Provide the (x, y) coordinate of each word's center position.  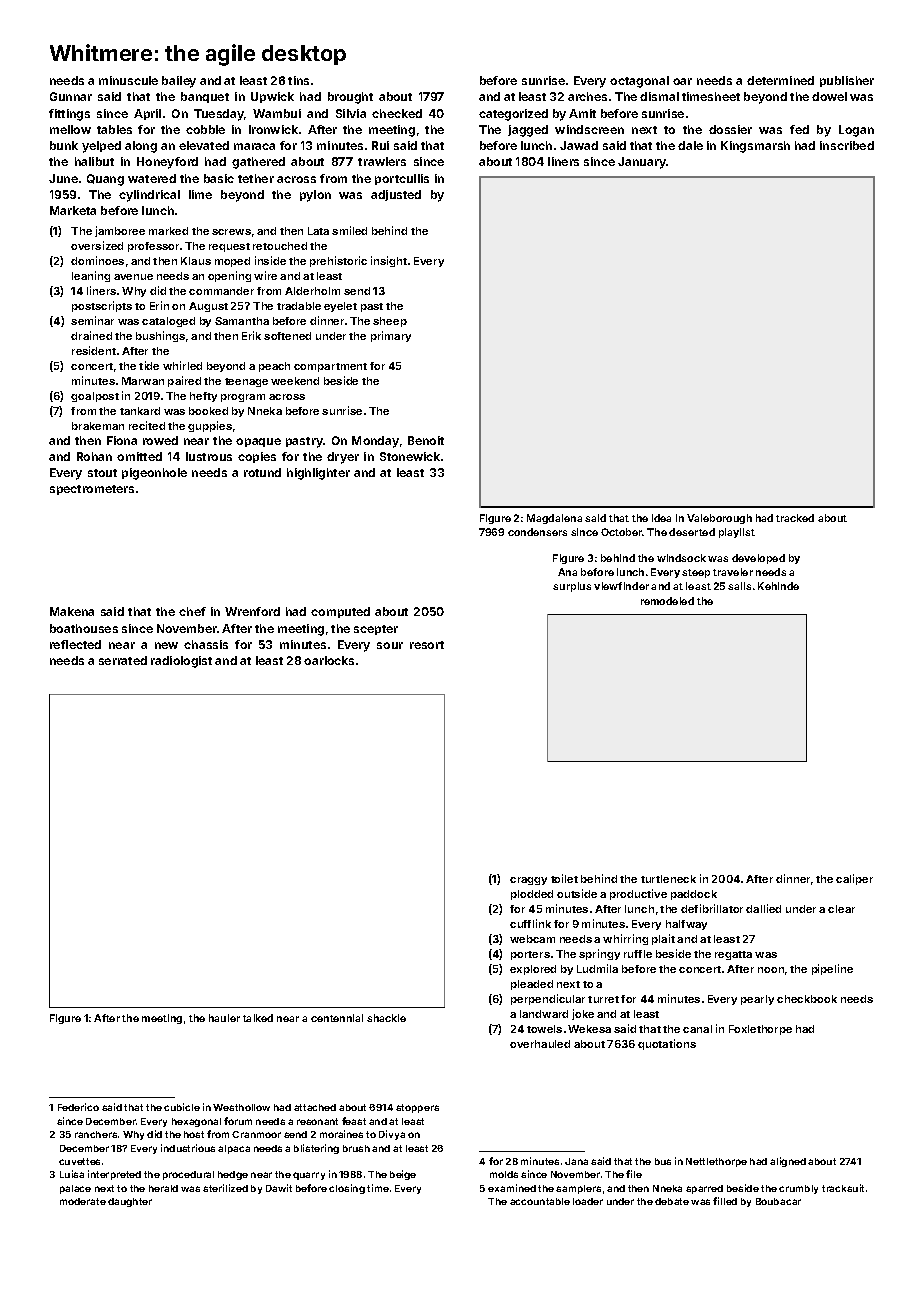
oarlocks (329, 660)
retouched (280, 246)
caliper (854, 879)
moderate (83, 1201)
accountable (540, 1201)
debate (672, 1201)
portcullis (402, 179)
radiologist (181, 662)
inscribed (847, 145)
